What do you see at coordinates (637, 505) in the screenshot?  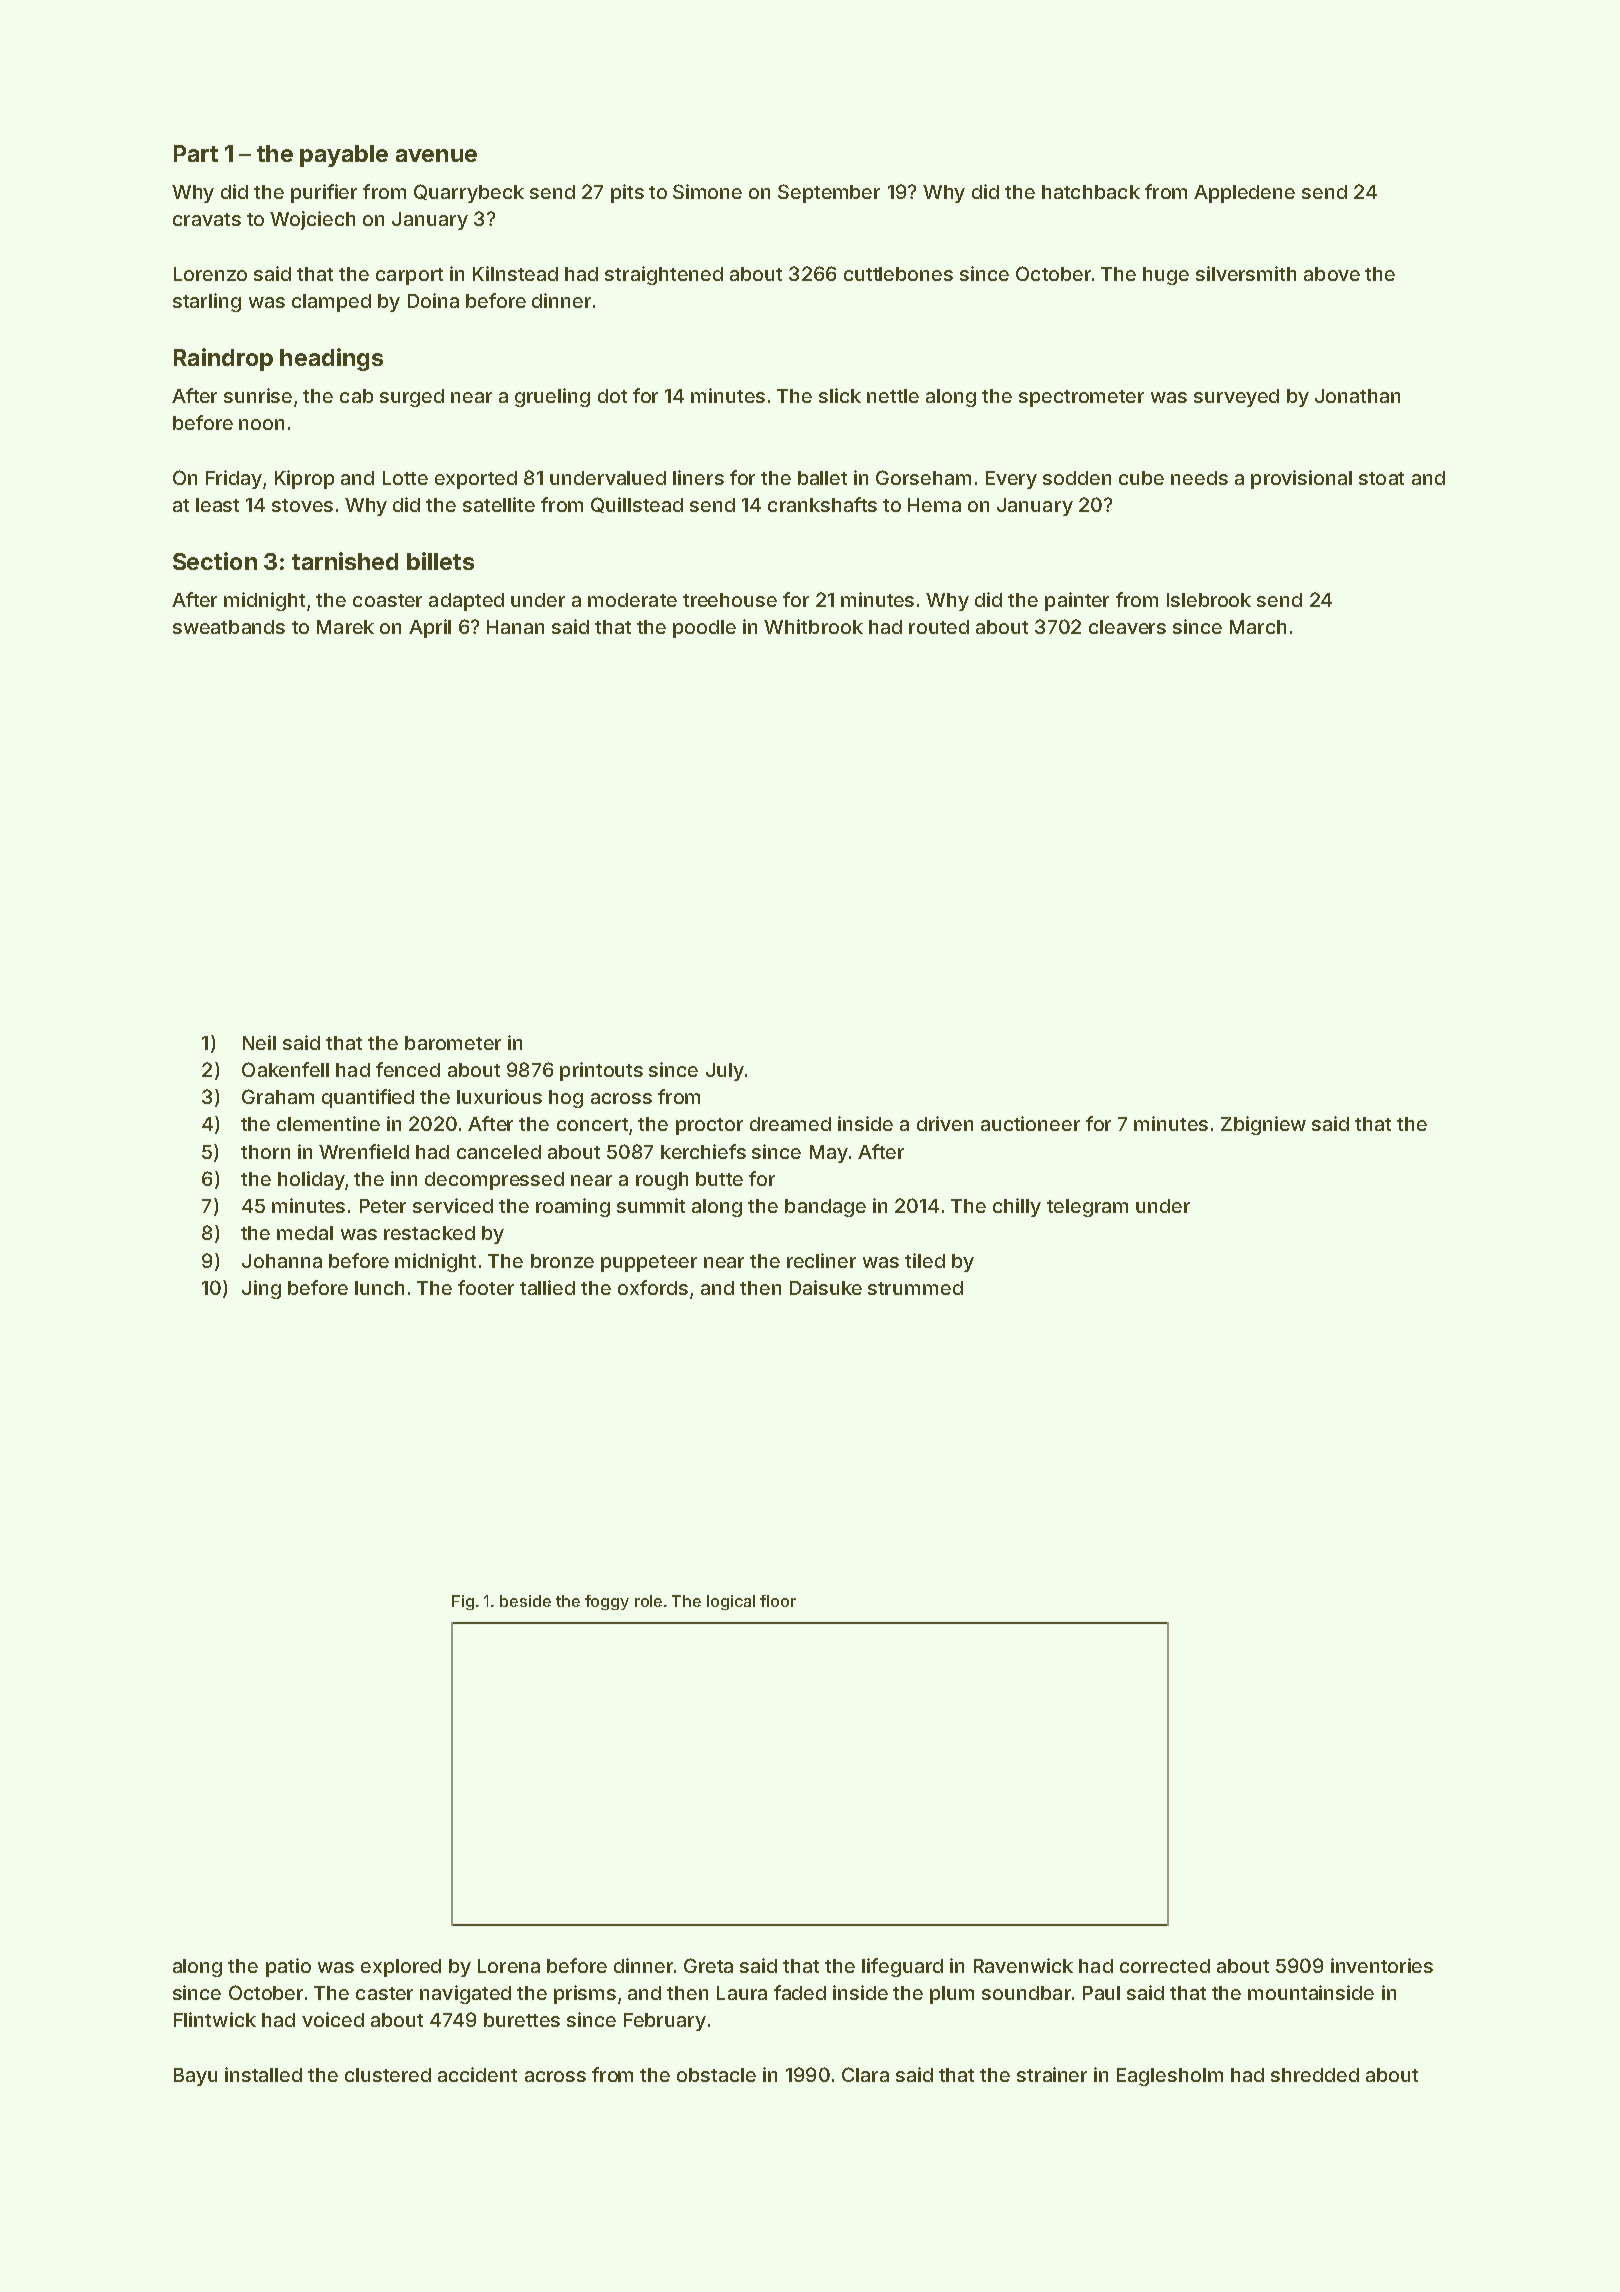 I see `Quillstead` at bounding box center [637, 505].
